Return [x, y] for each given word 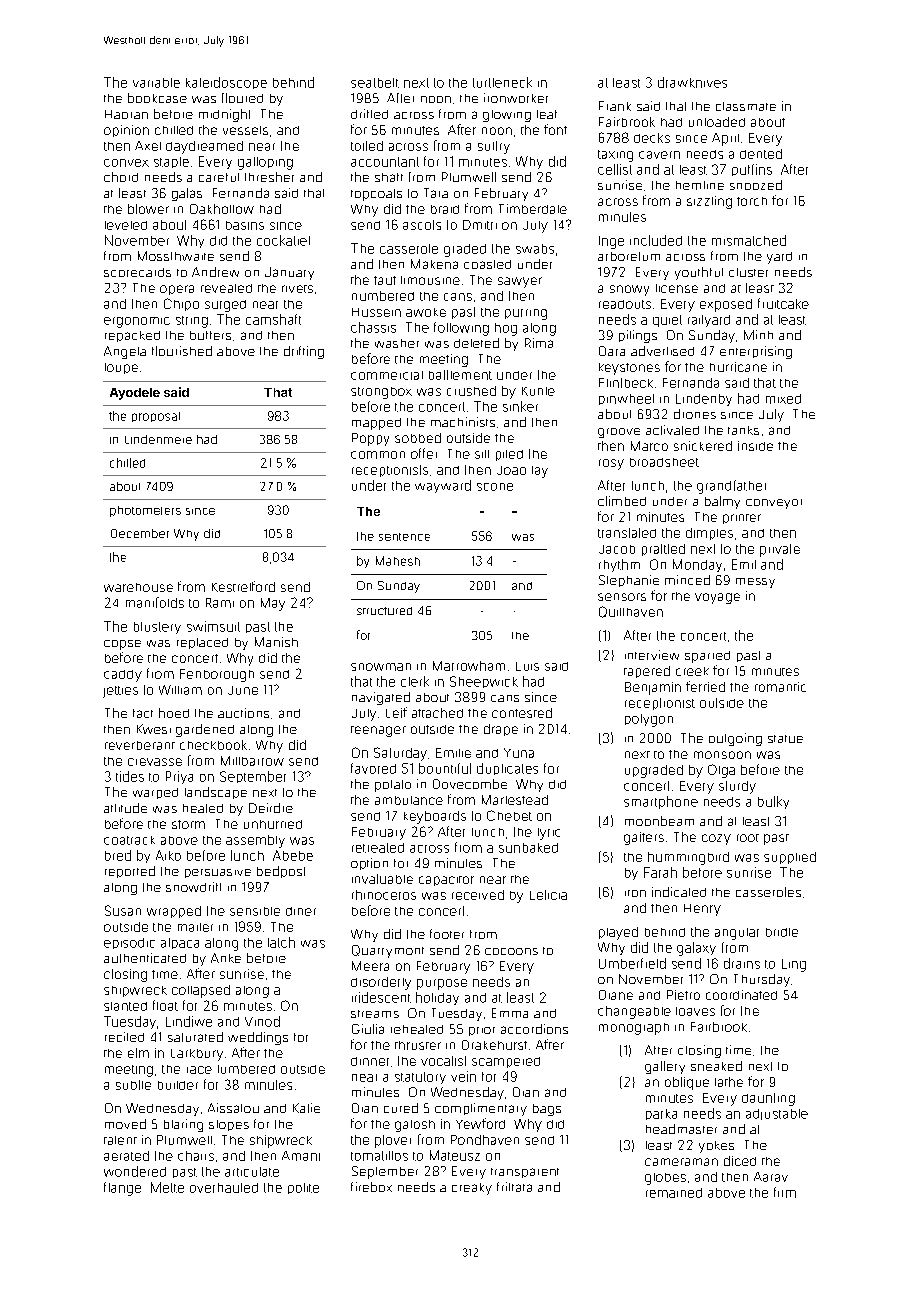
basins [245, 225]
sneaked [716, 1066]
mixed [783, 399]
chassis [373, 327]
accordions [534, 1029]
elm [138, 1053]
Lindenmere [158, 439]
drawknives [692, 82]
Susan [123, 910]
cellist [615, 169]
